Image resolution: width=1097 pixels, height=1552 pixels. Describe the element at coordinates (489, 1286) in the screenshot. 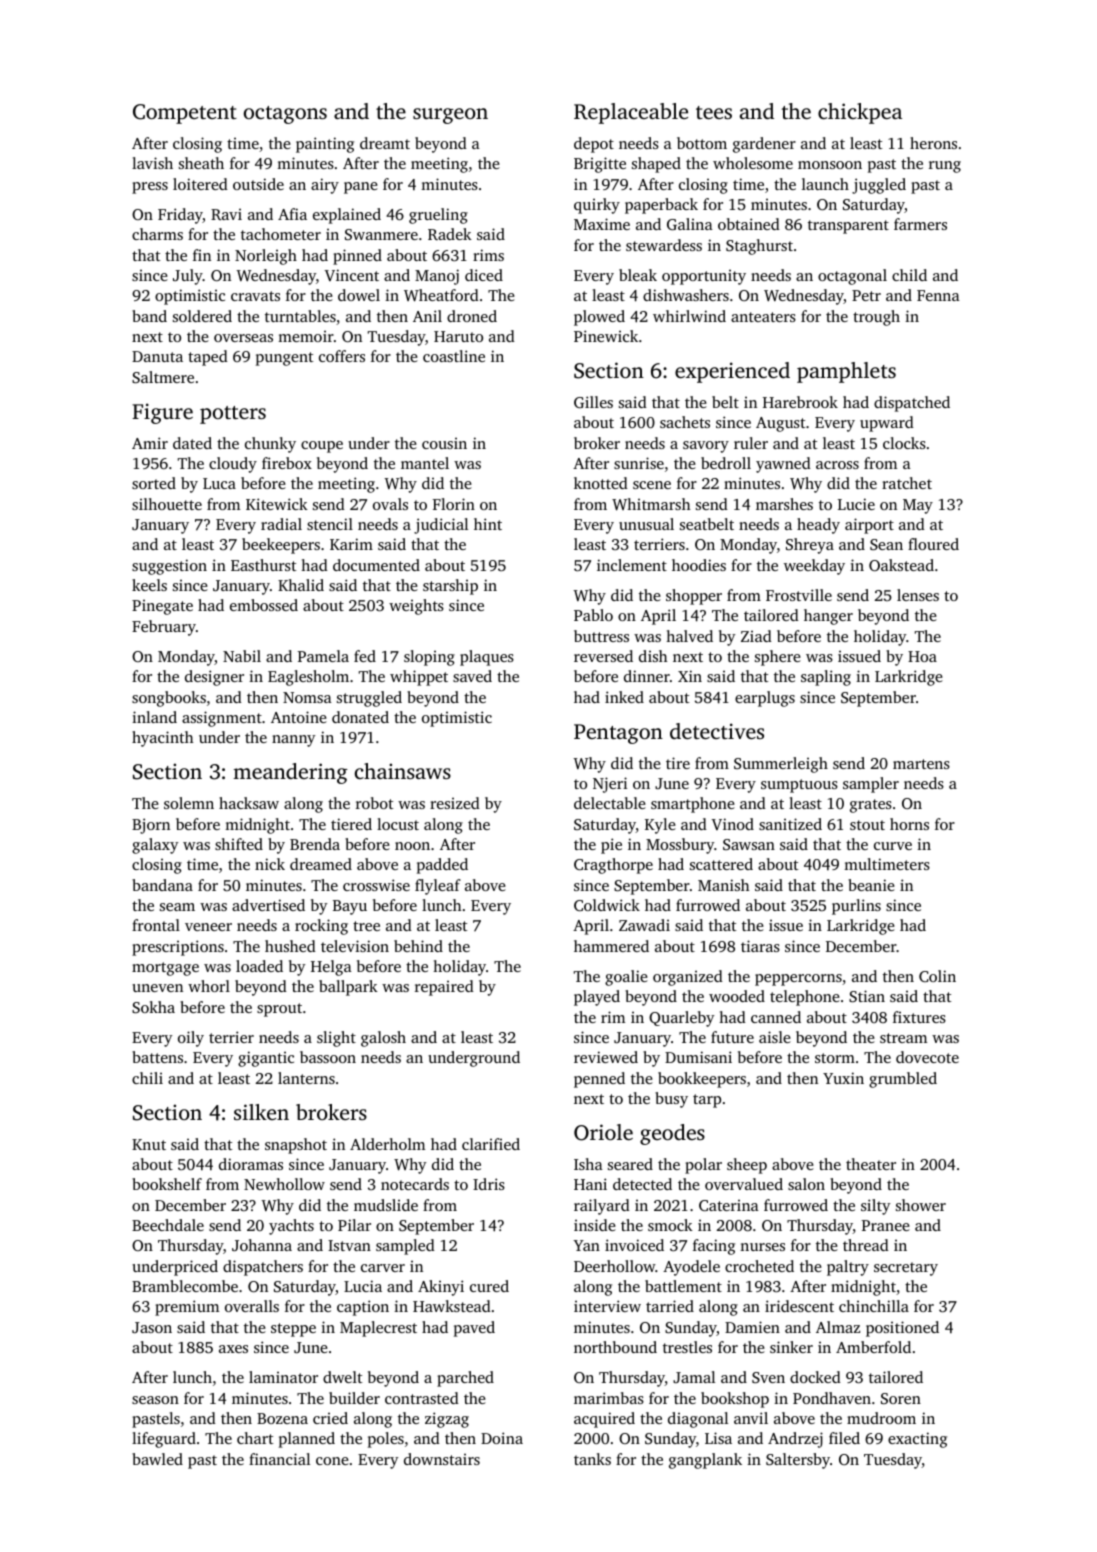

I see `cured` at that location.
